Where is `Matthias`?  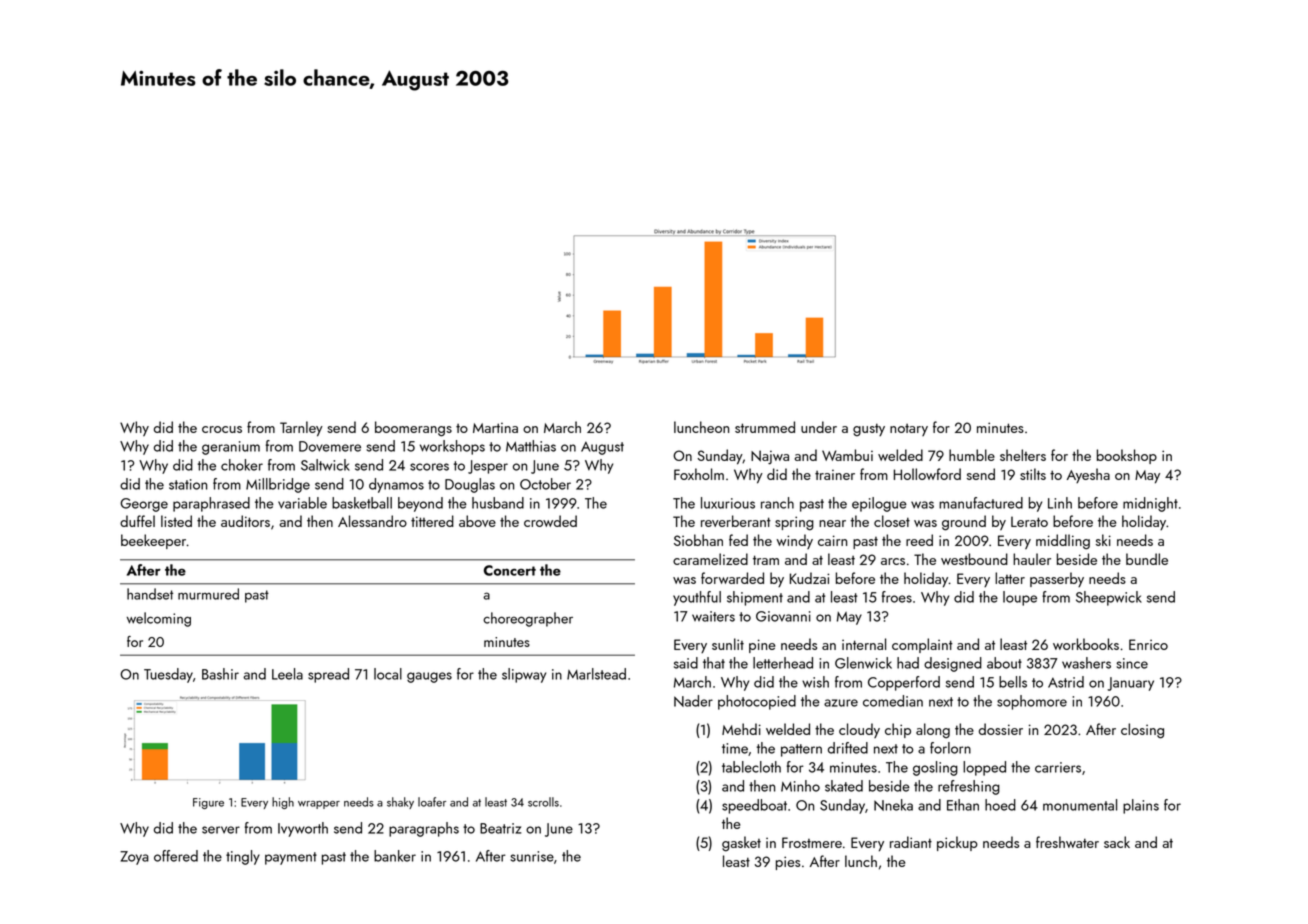 Matthias is located at coordinates (531, 446).
